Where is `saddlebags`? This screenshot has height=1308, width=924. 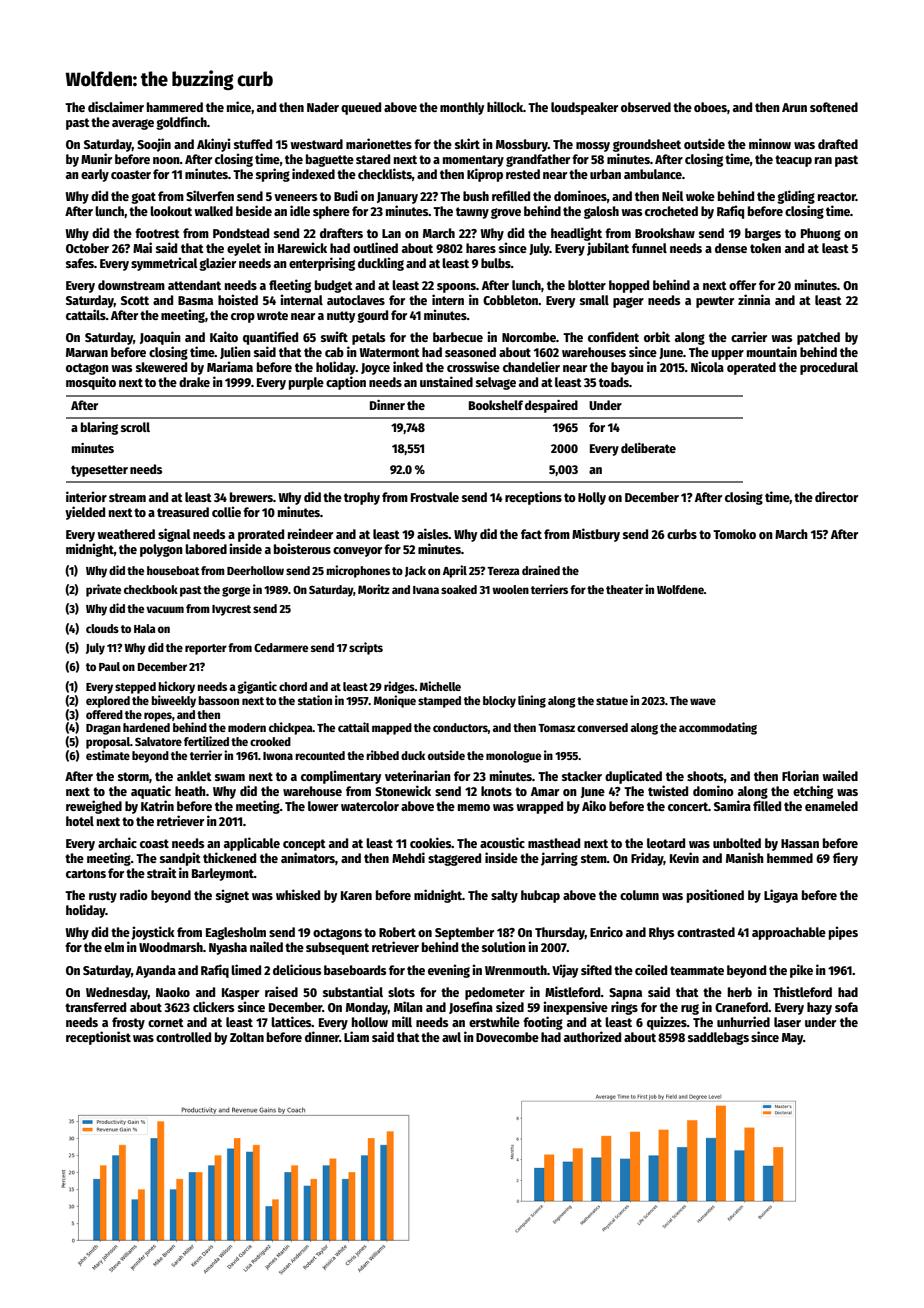 saddlebags is located at coordinates (718, 1038).
